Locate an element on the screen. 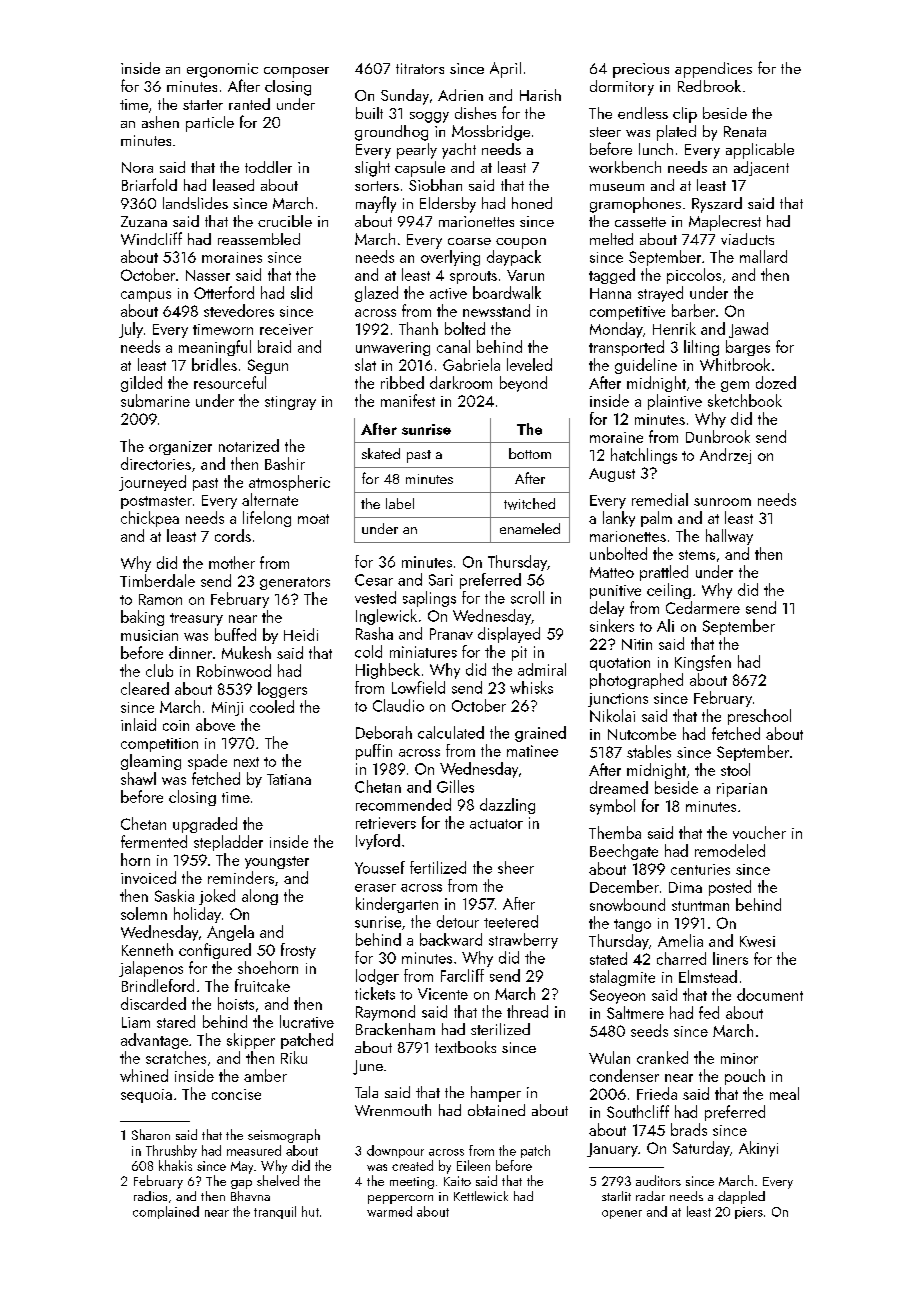 This screenshot has height=1308, width=924. inlaid is located at coordinates (138, 724).
